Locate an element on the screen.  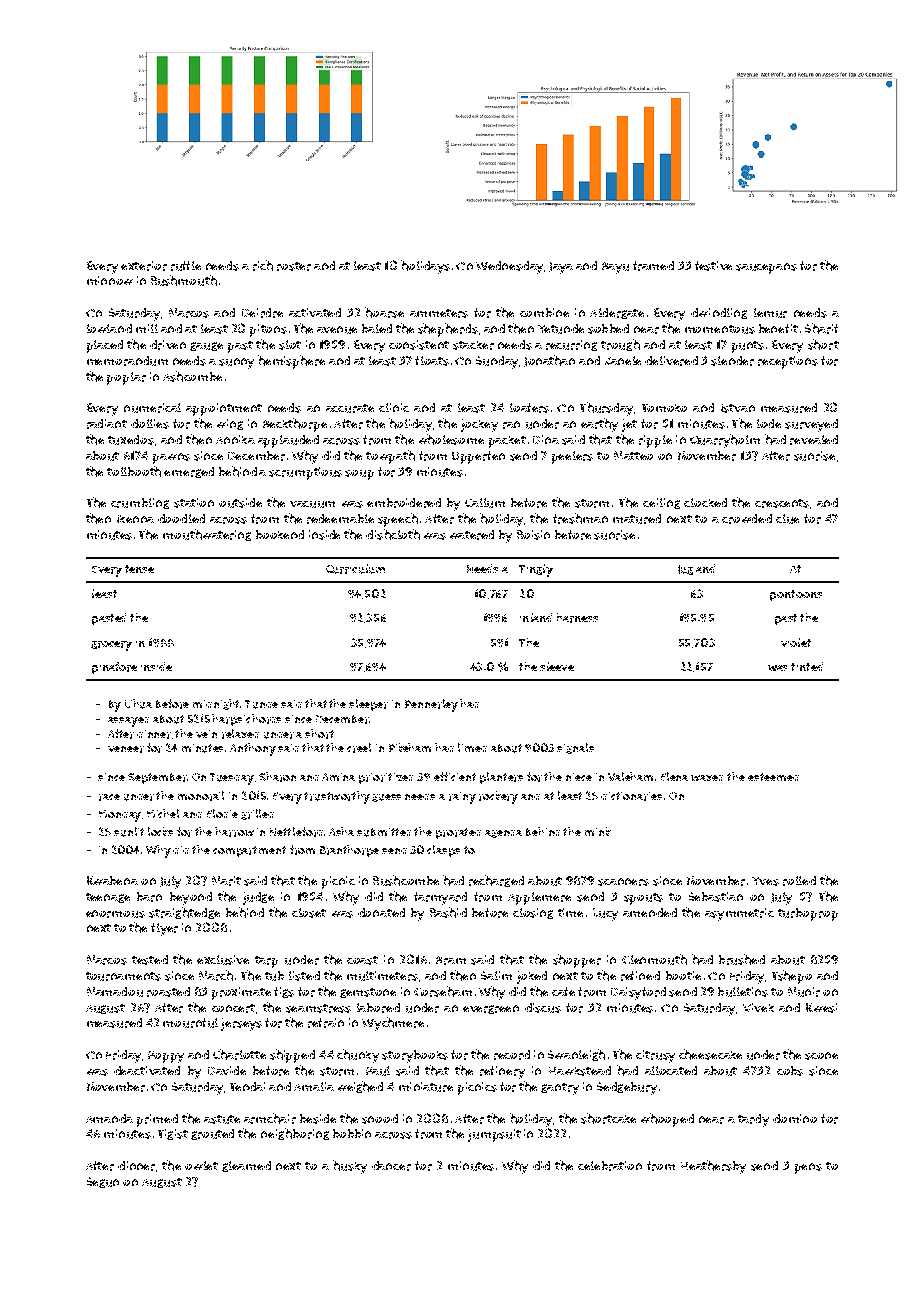
brushed is located at coordinates (742, 959).
